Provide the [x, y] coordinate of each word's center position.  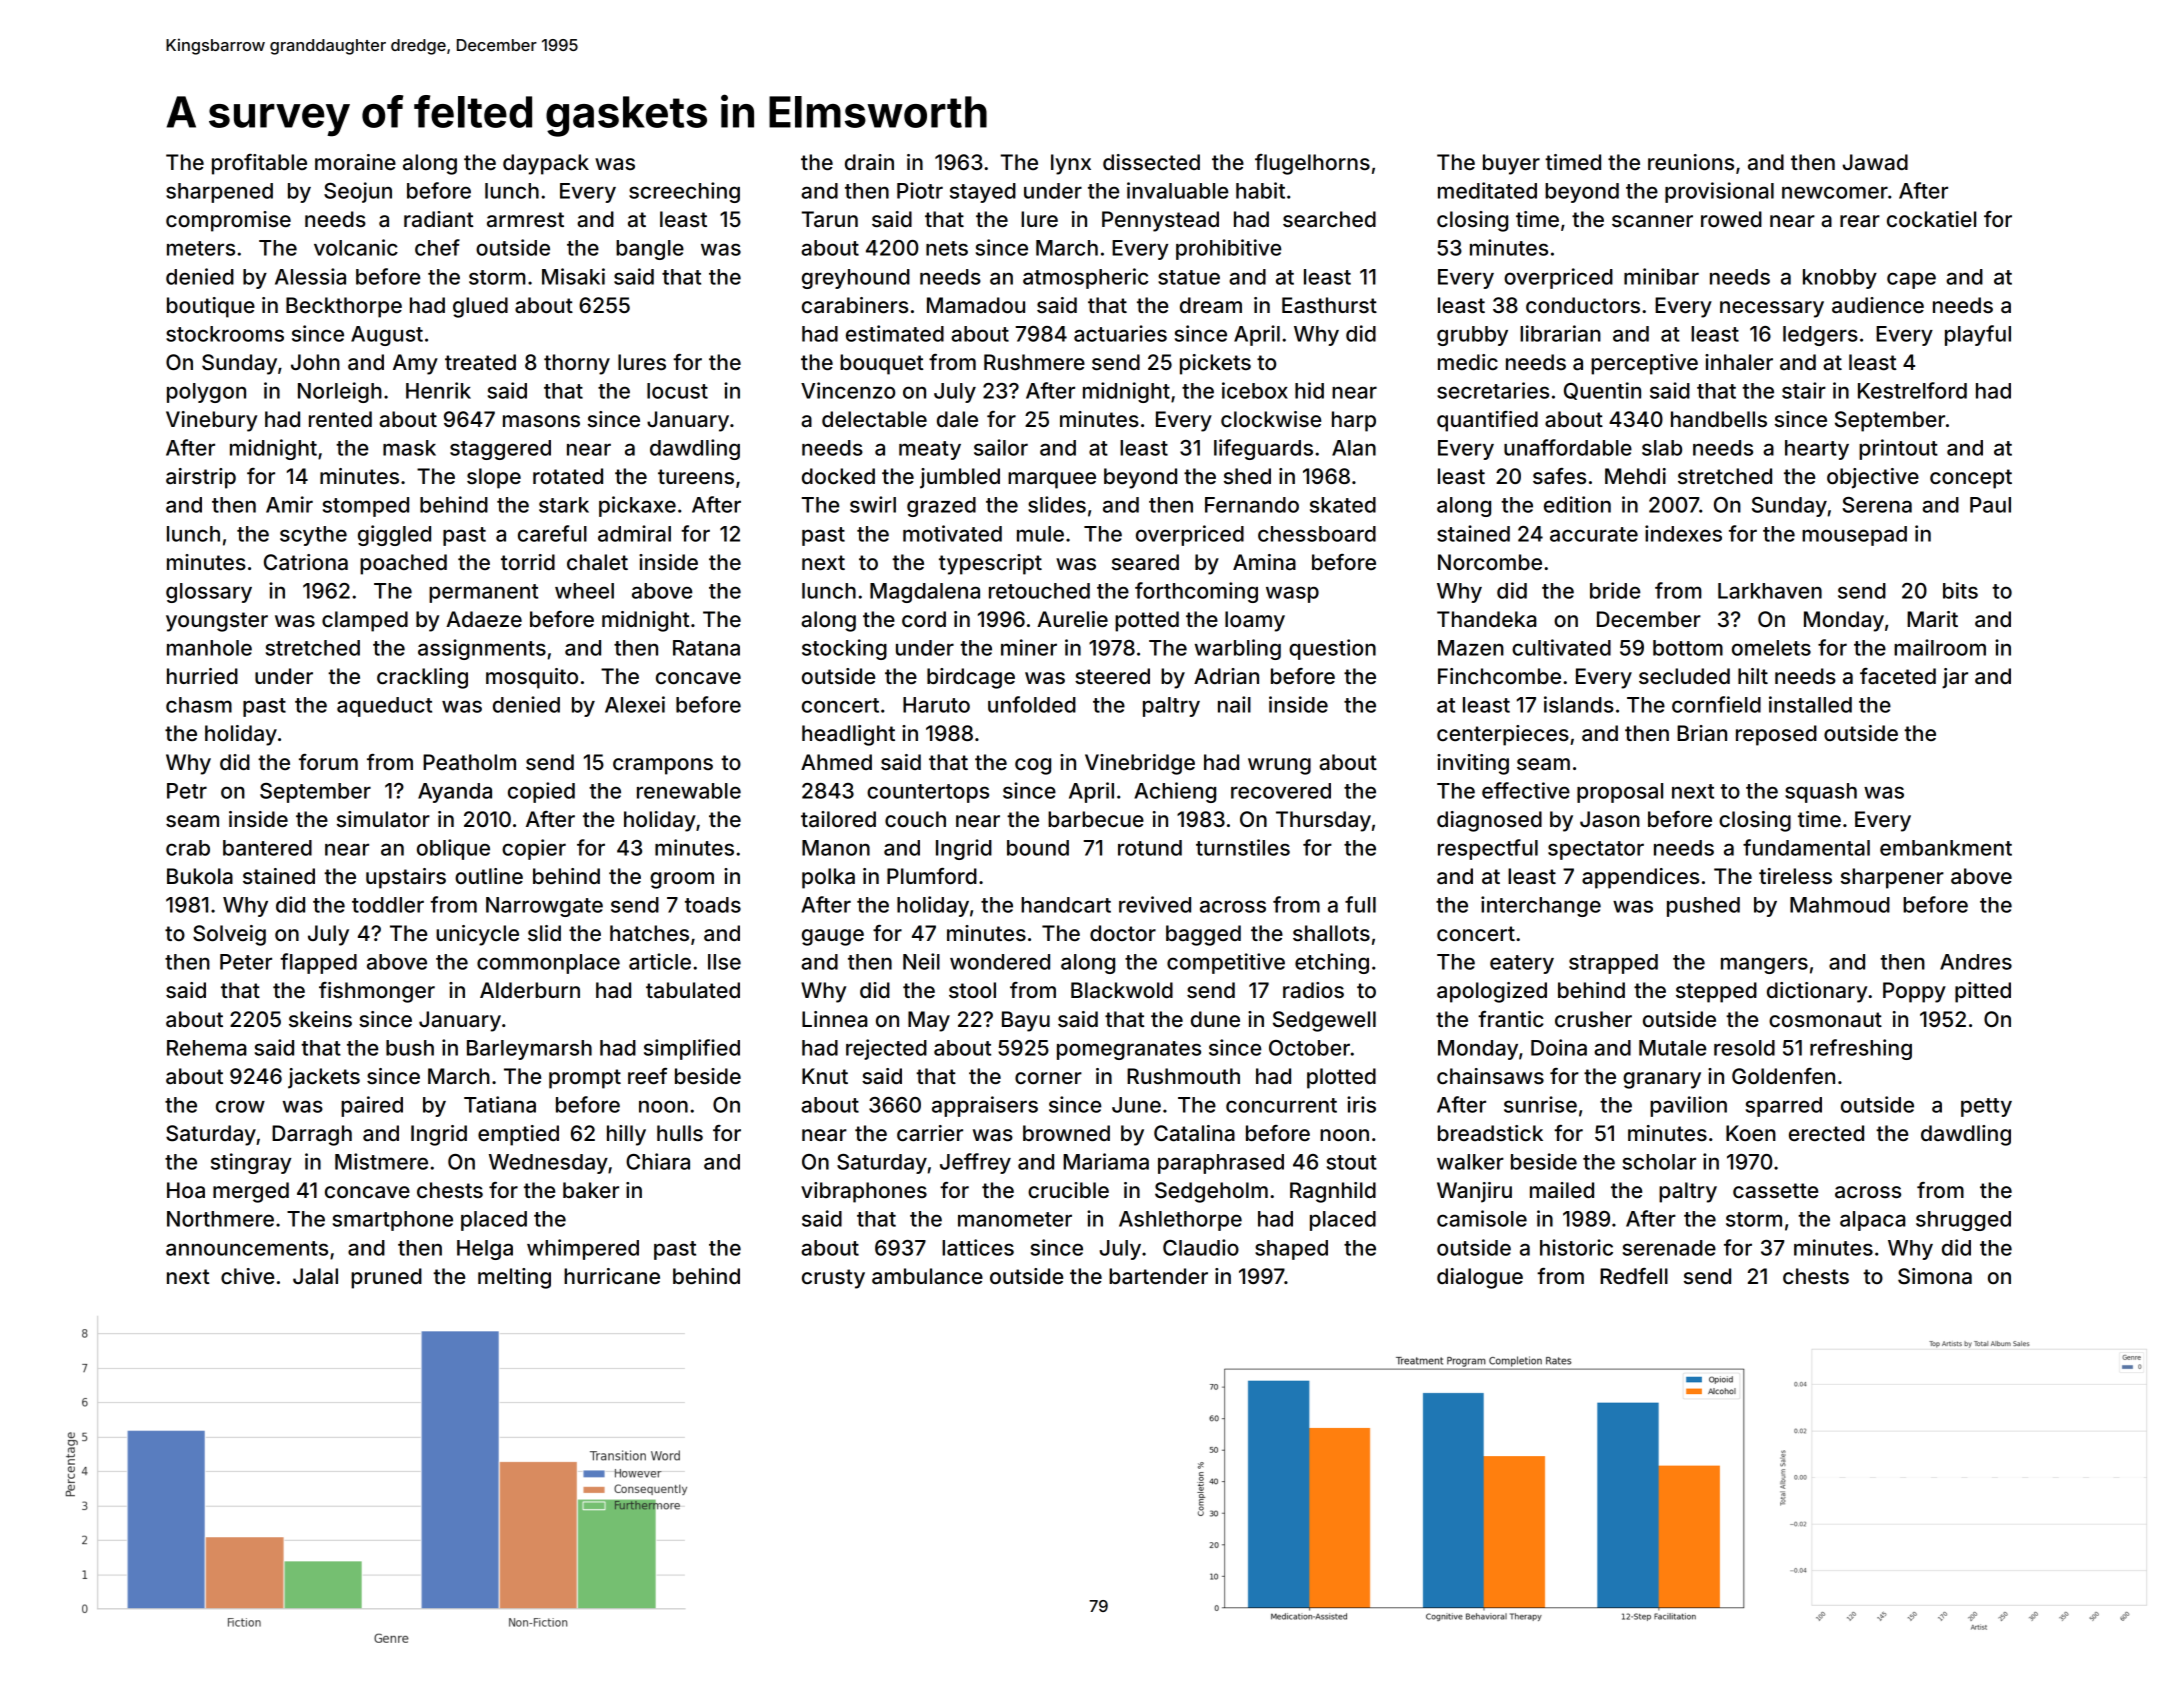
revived [1155, 904]
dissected [1151, 162]
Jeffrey [975, 1163]
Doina [1559, 1047]
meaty [930, 450]
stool [972, 990]
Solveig [229, 935]
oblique [453, 849]
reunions [1691, 162]
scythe [313, 536]
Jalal [315, 1276]
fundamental [1806, 847]
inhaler [1739, 362]
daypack [546, 164]
